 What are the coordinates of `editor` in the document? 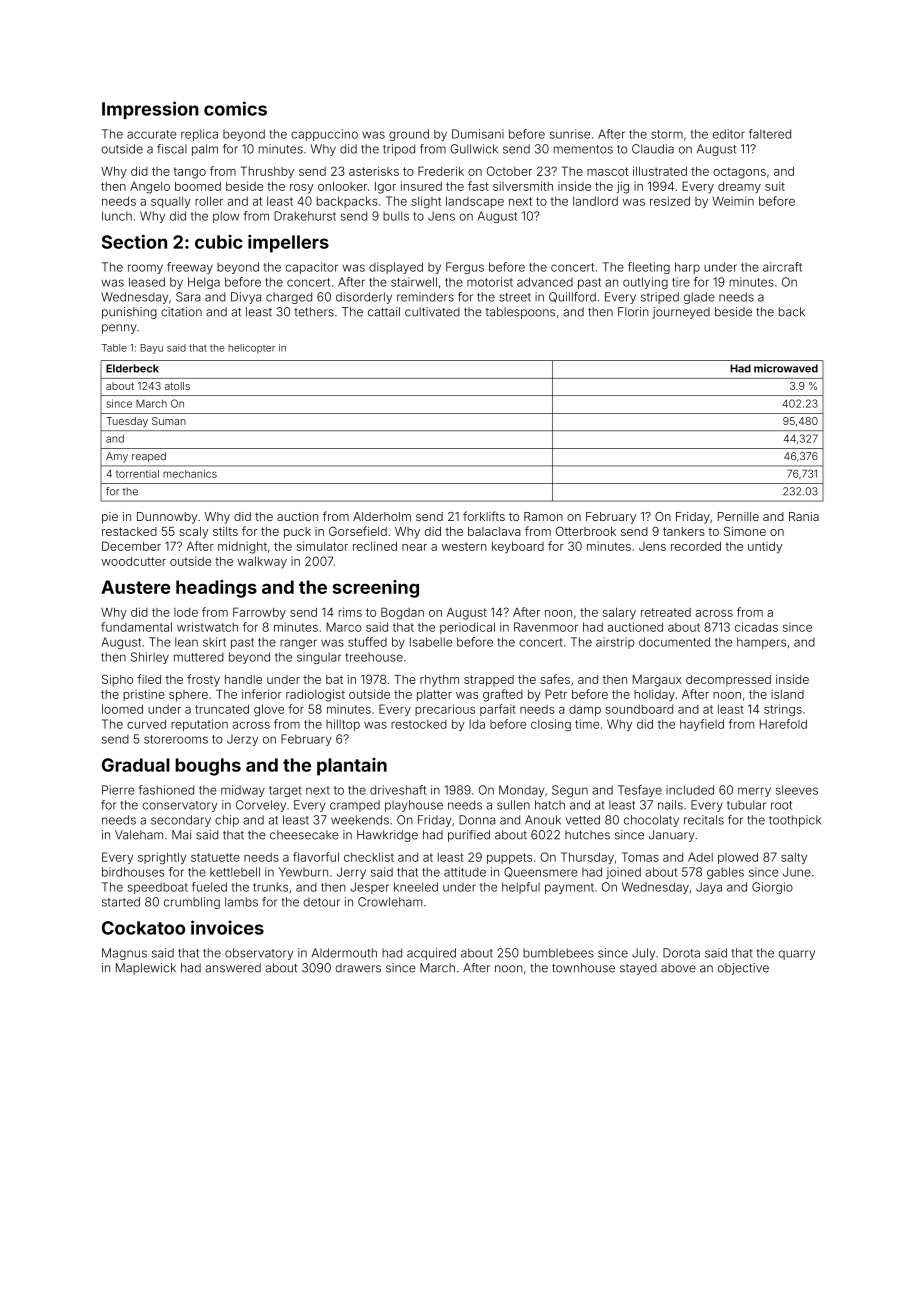 It's located at (729, 134).
